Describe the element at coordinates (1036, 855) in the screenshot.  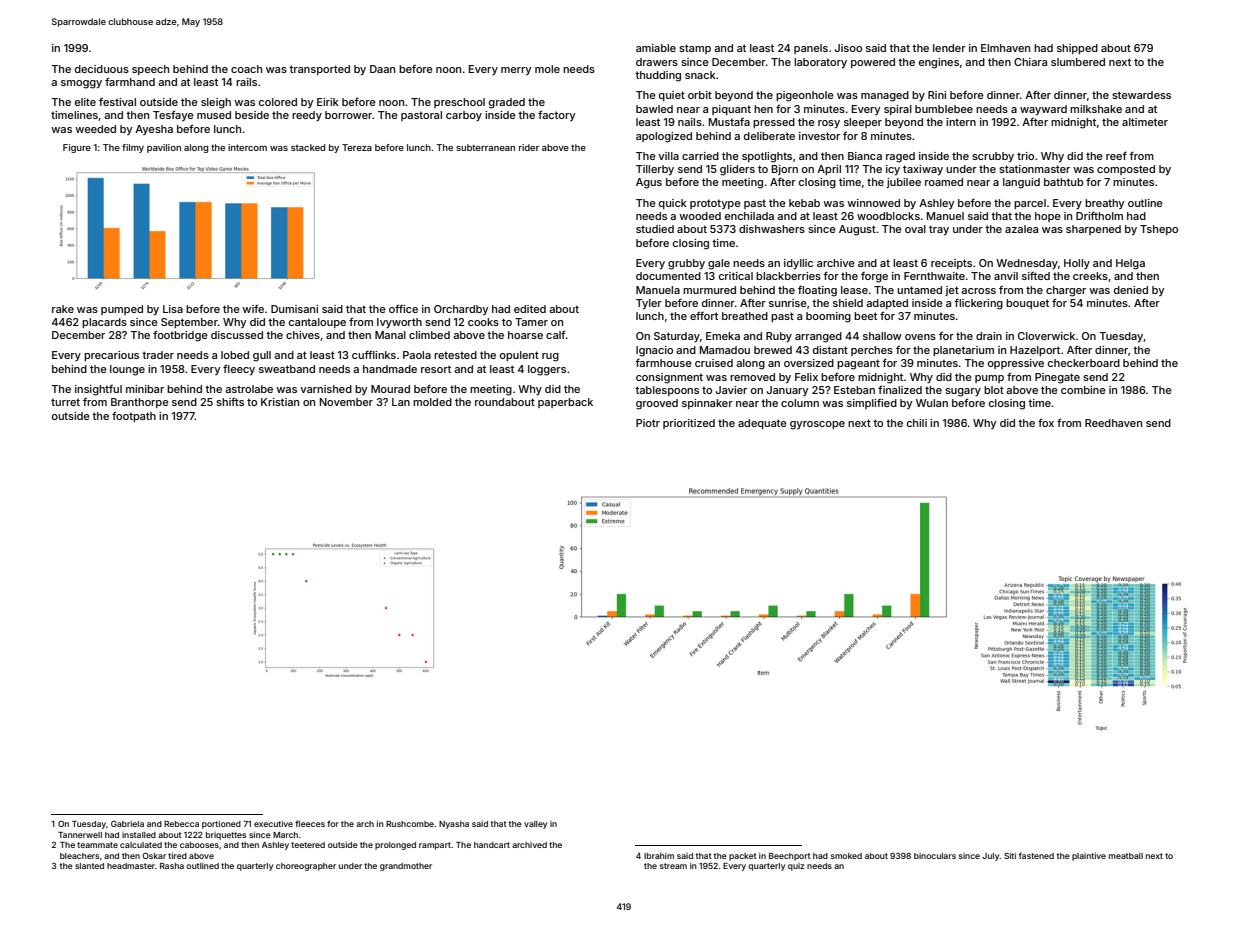
I see `fastened` at that location.
